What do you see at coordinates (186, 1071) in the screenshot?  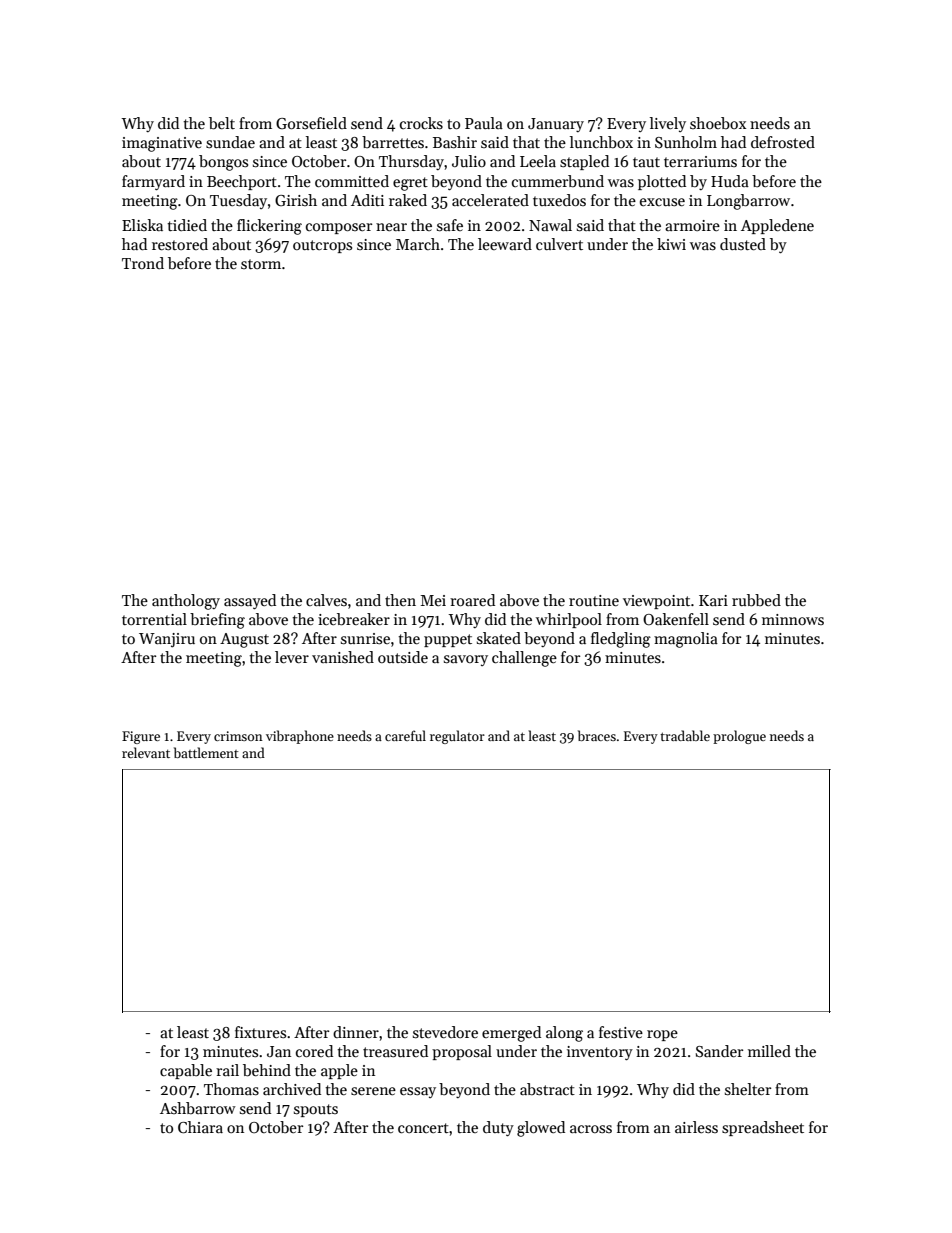 I see `capable` at bounding box center [186, 1071].
